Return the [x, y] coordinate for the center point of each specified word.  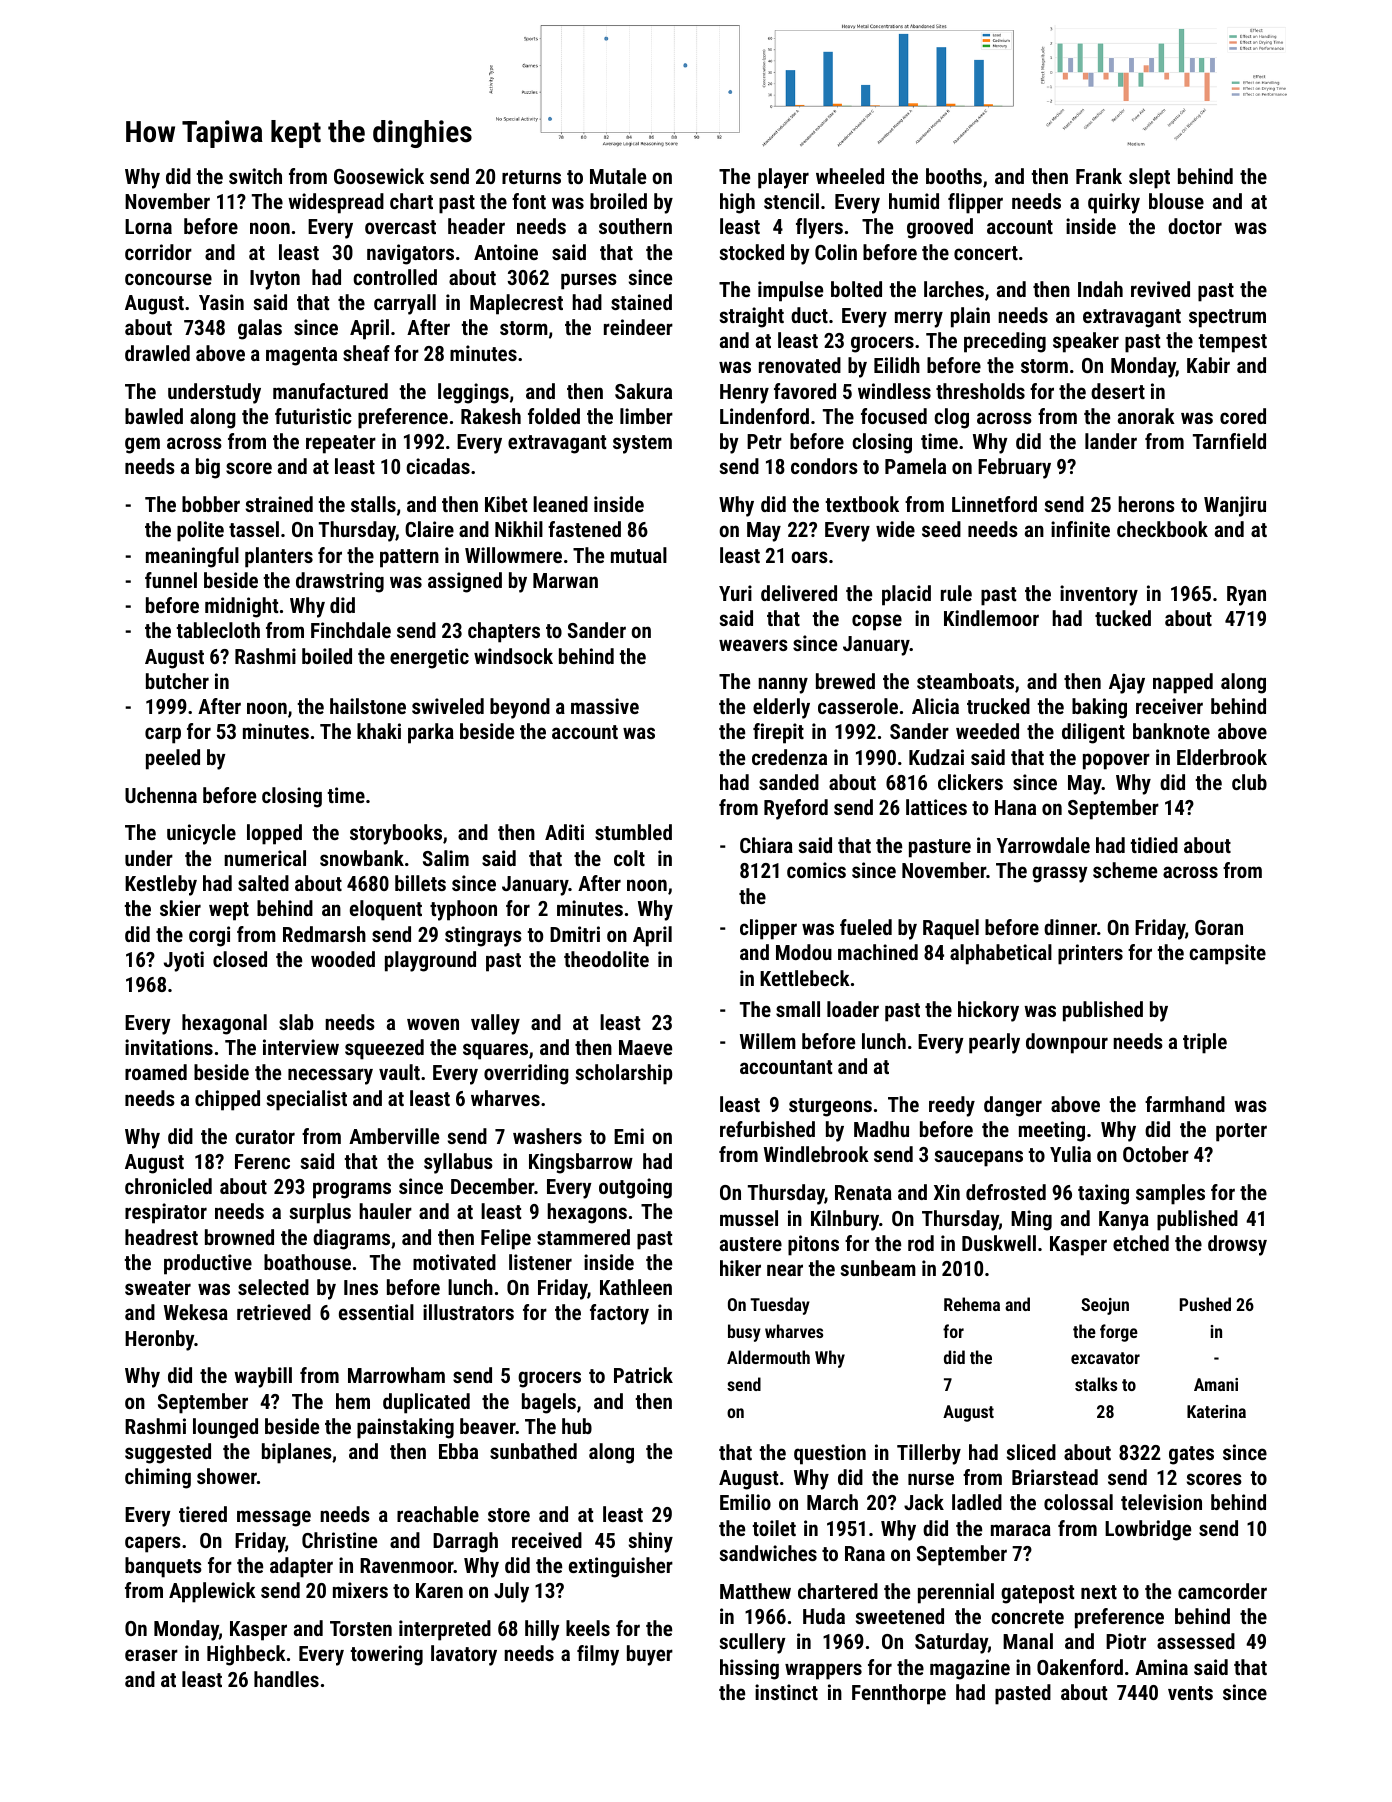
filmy [598, 1655]
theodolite [606, 959]
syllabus [458, 1163]
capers [153, 1544]
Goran [1219, 927]
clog [951, 418]
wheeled [850, 176]
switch [255, 176]
